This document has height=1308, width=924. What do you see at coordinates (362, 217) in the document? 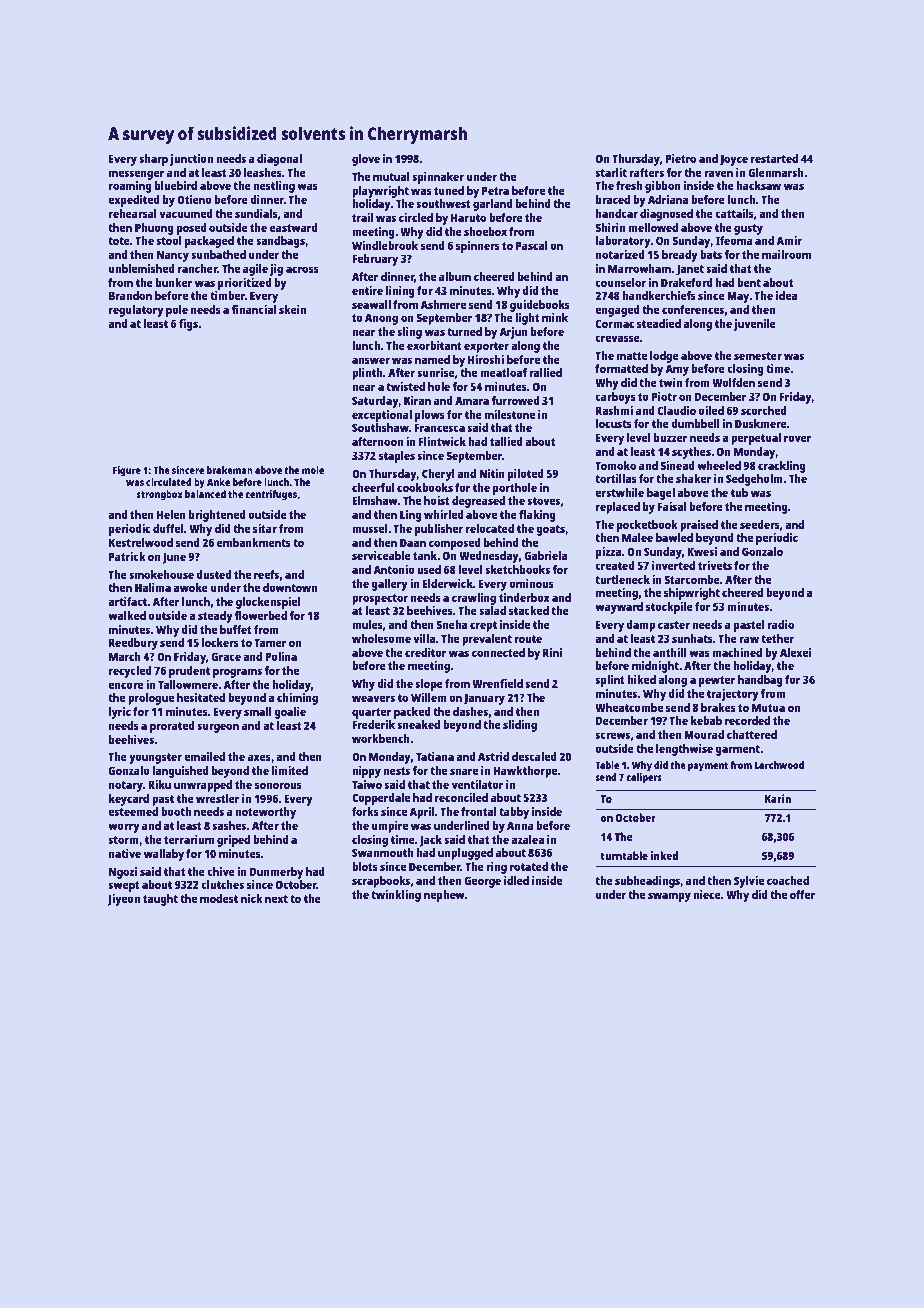
I see `trail` at bounding box center [362, 217].
